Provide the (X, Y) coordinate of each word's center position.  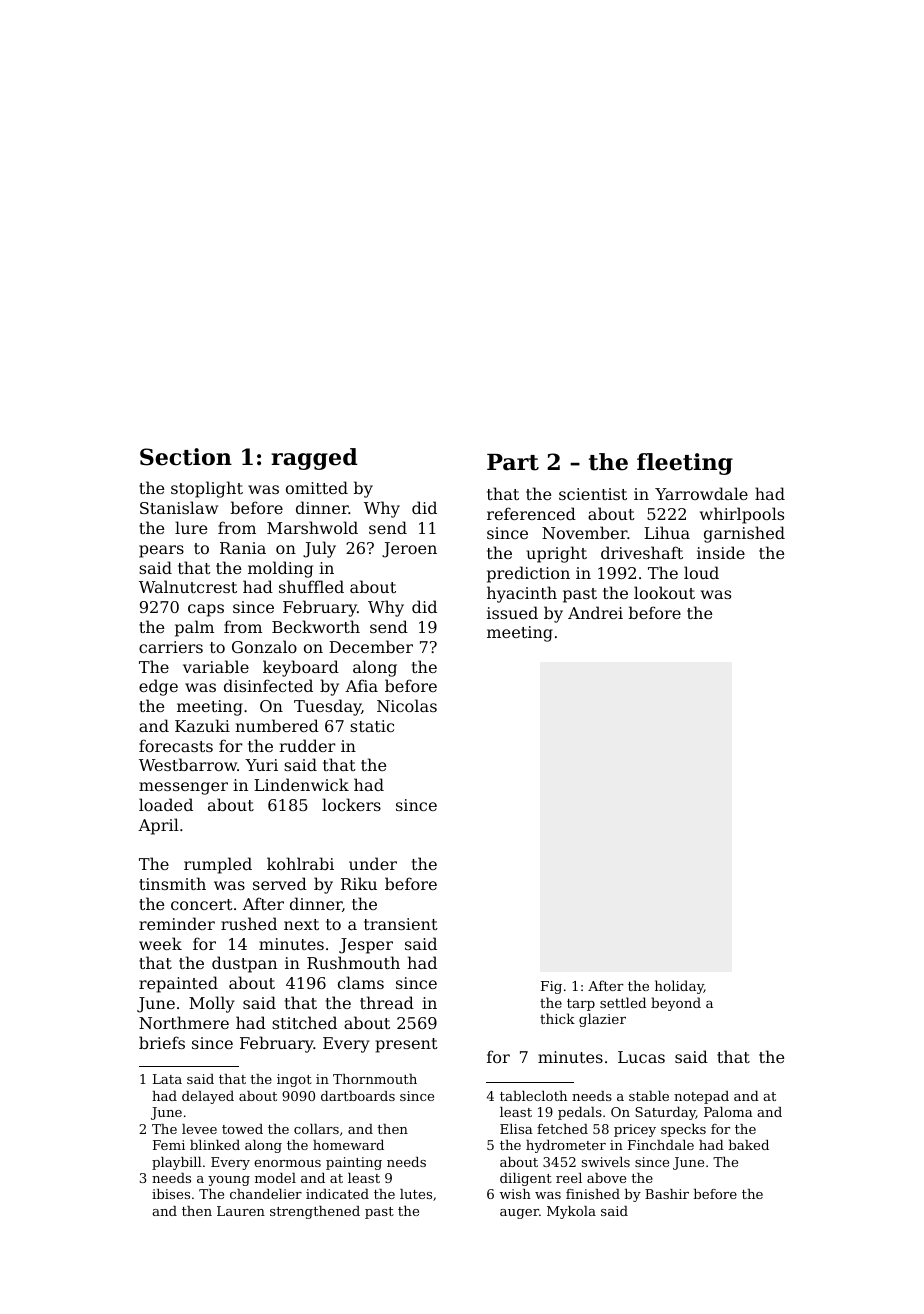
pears (161, 551)
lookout (664, 592)
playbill (177, 1163)
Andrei (595, 612)
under (373, 863)
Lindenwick (301, 784)
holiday (679, 987)
